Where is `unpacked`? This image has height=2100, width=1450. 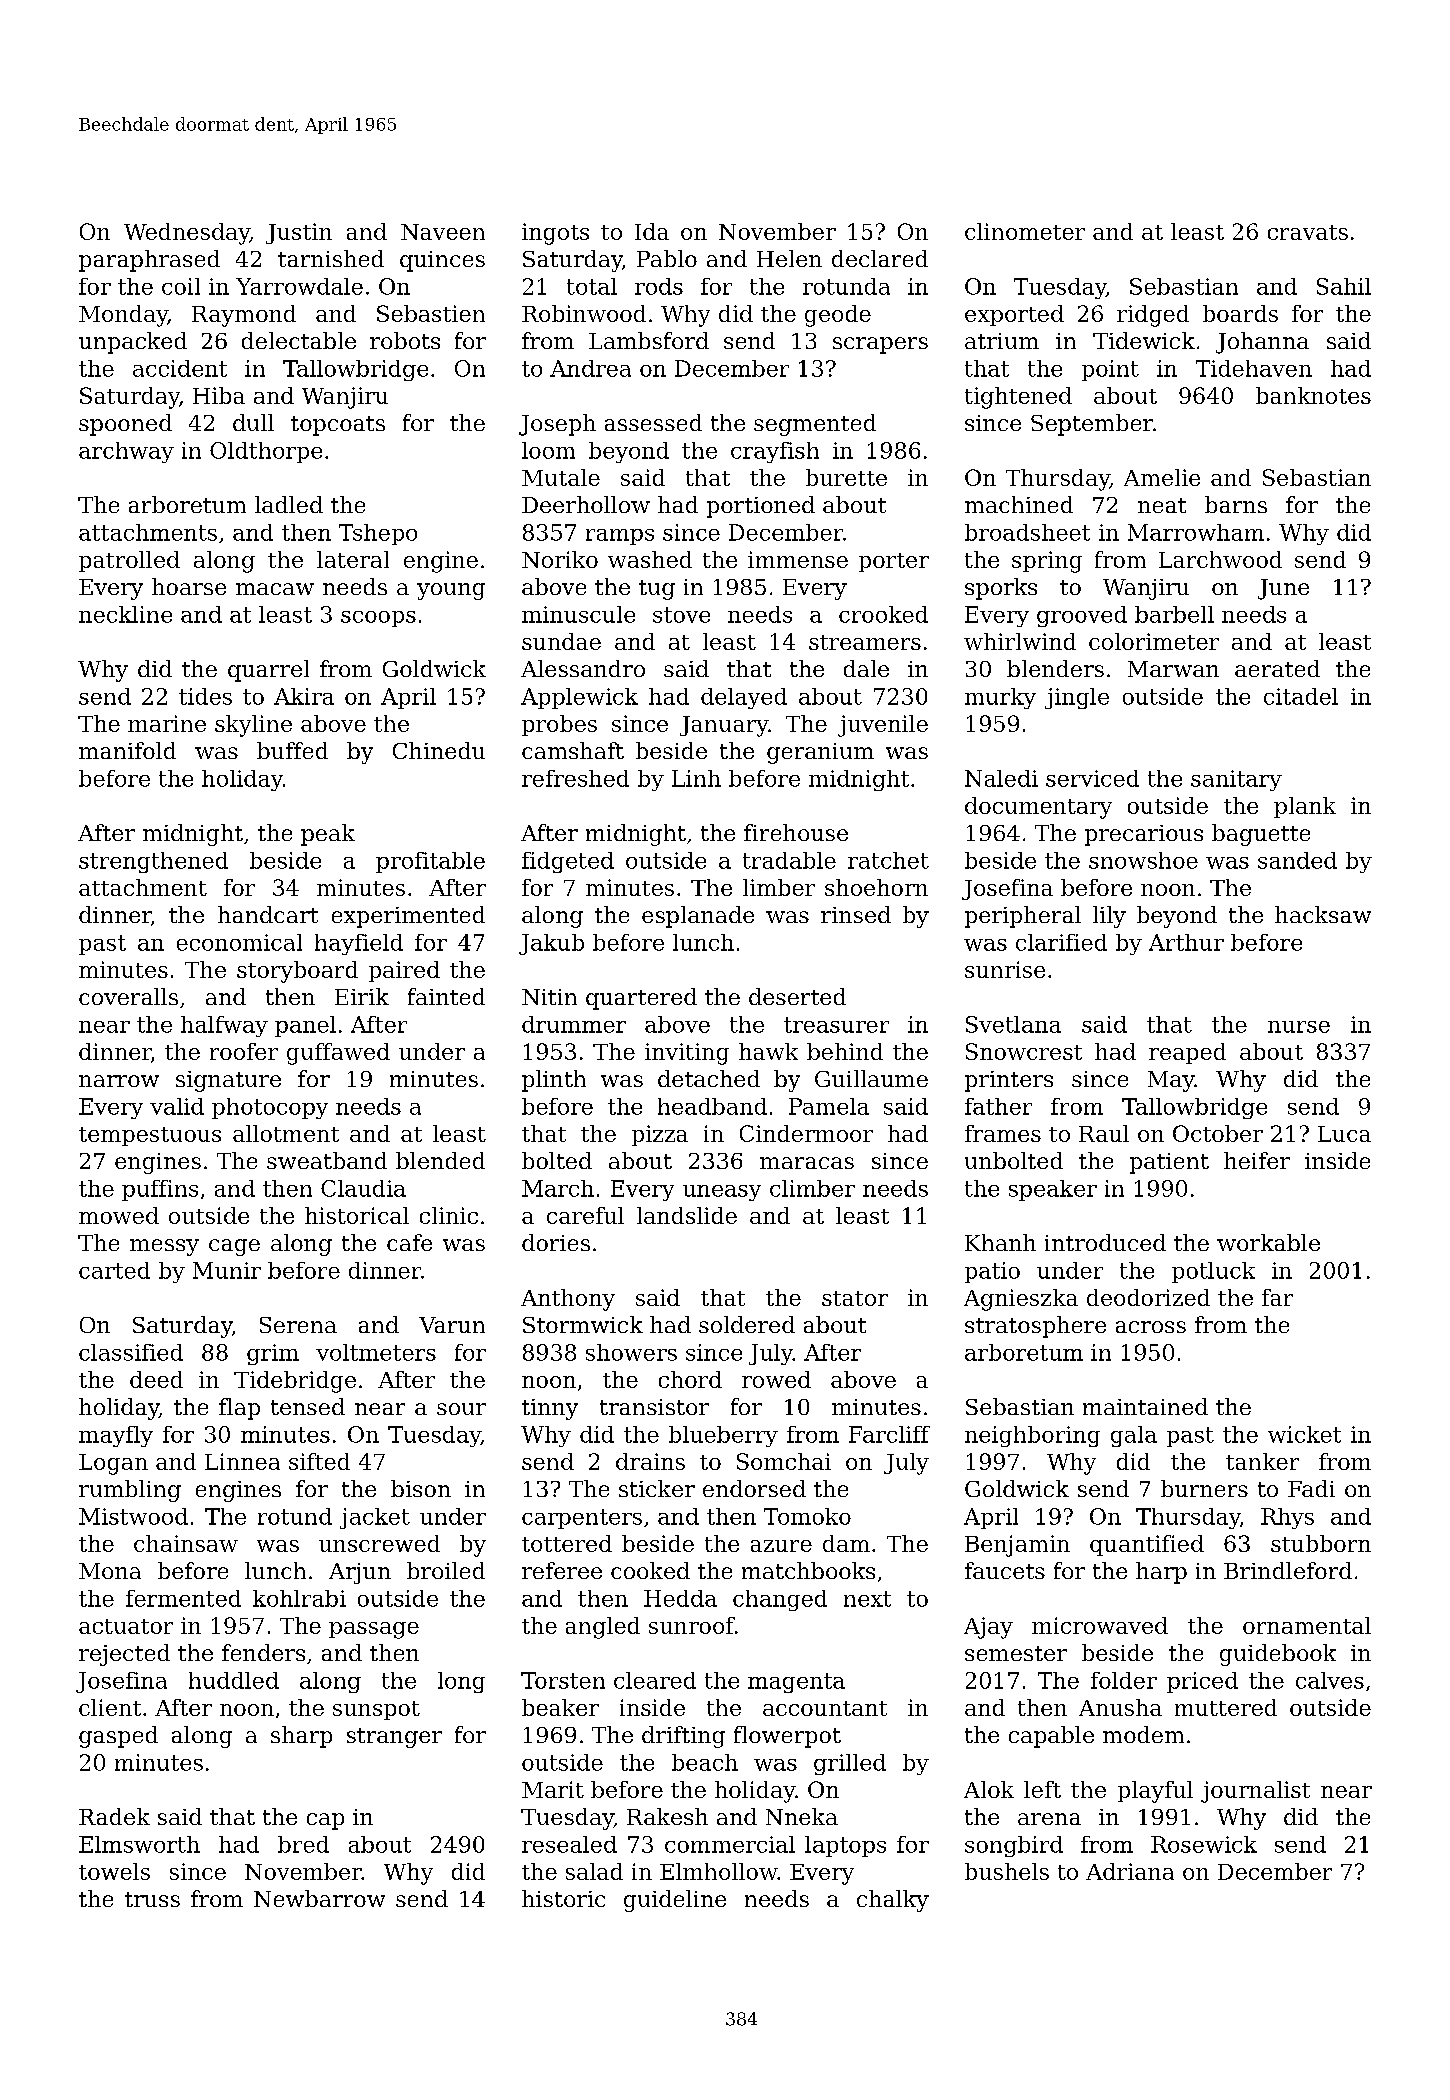
unpacked is located at coordinates (133, 343).
